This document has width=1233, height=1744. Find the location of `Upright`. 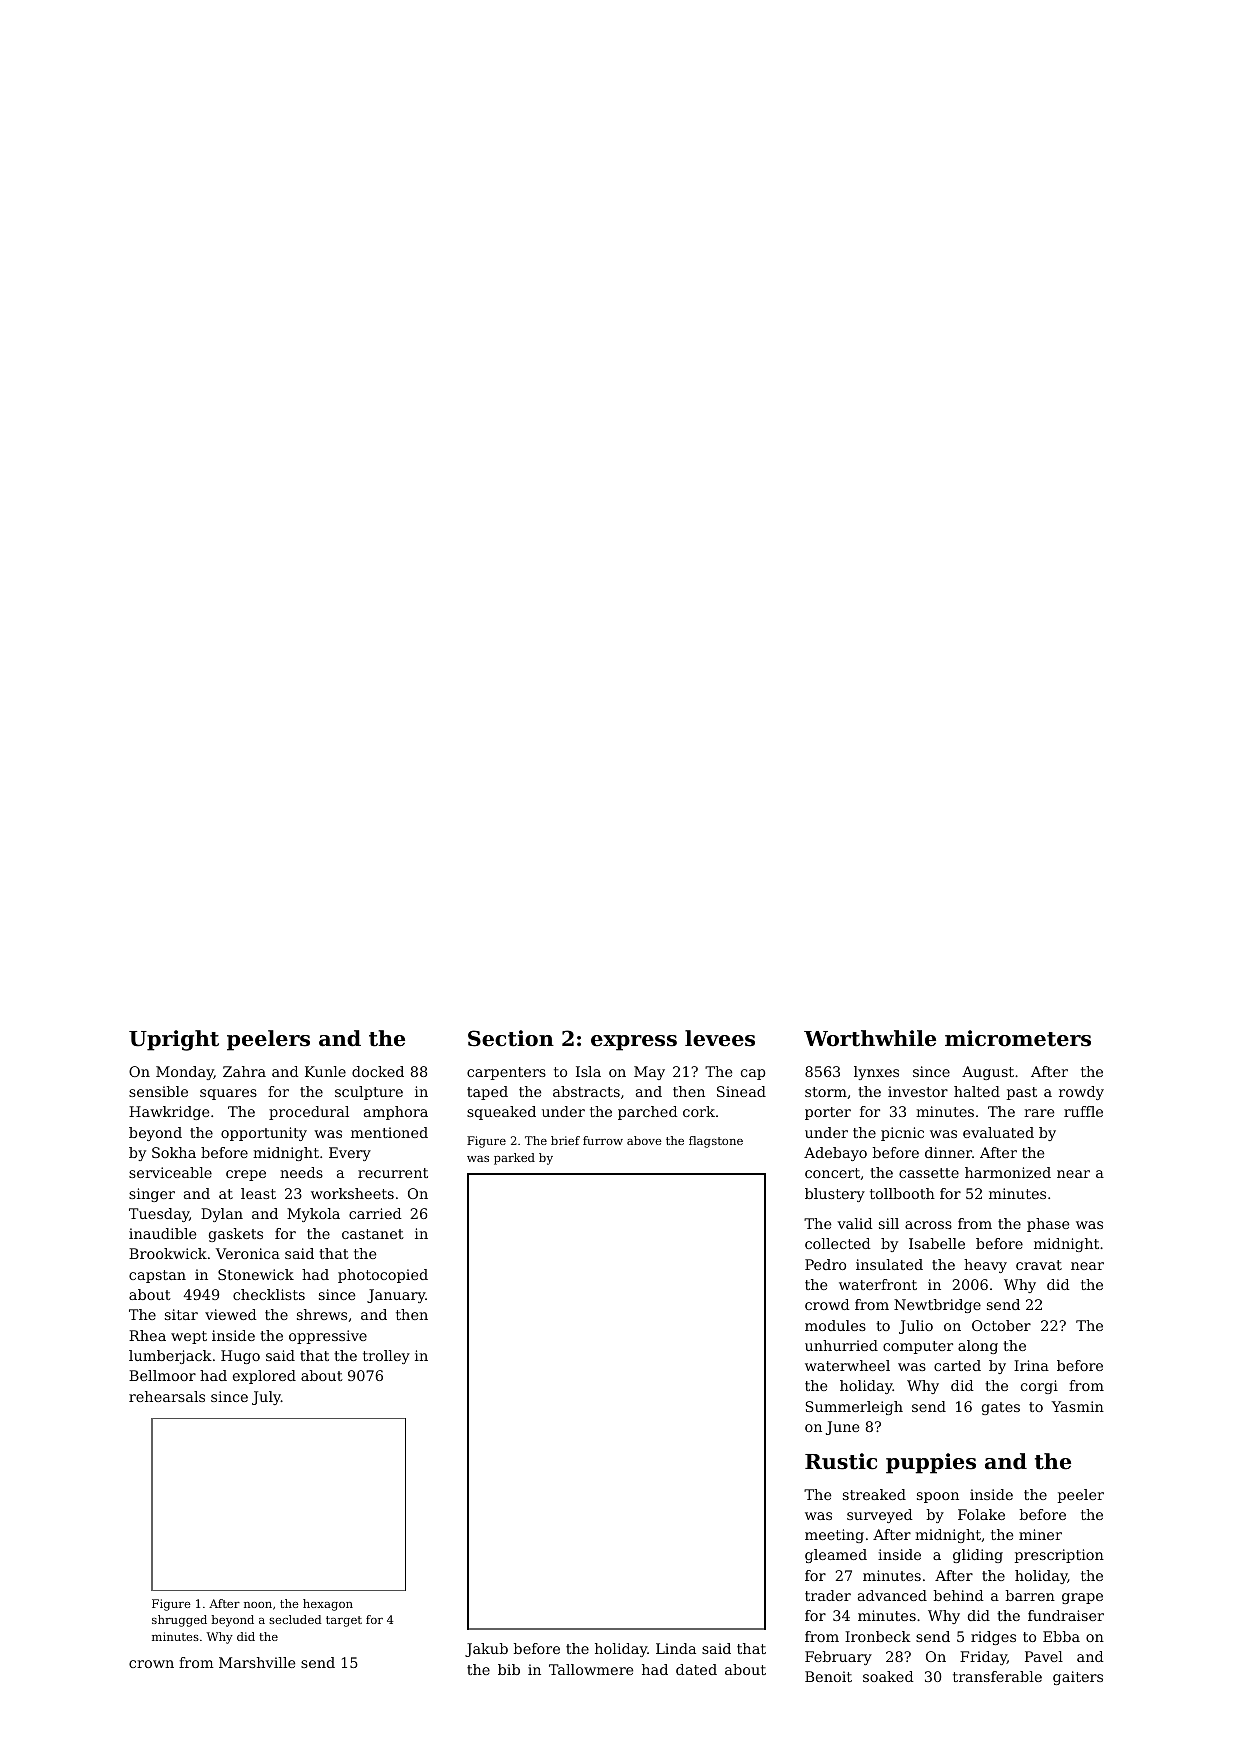

Upright is located at coordinates (174, 1040).
